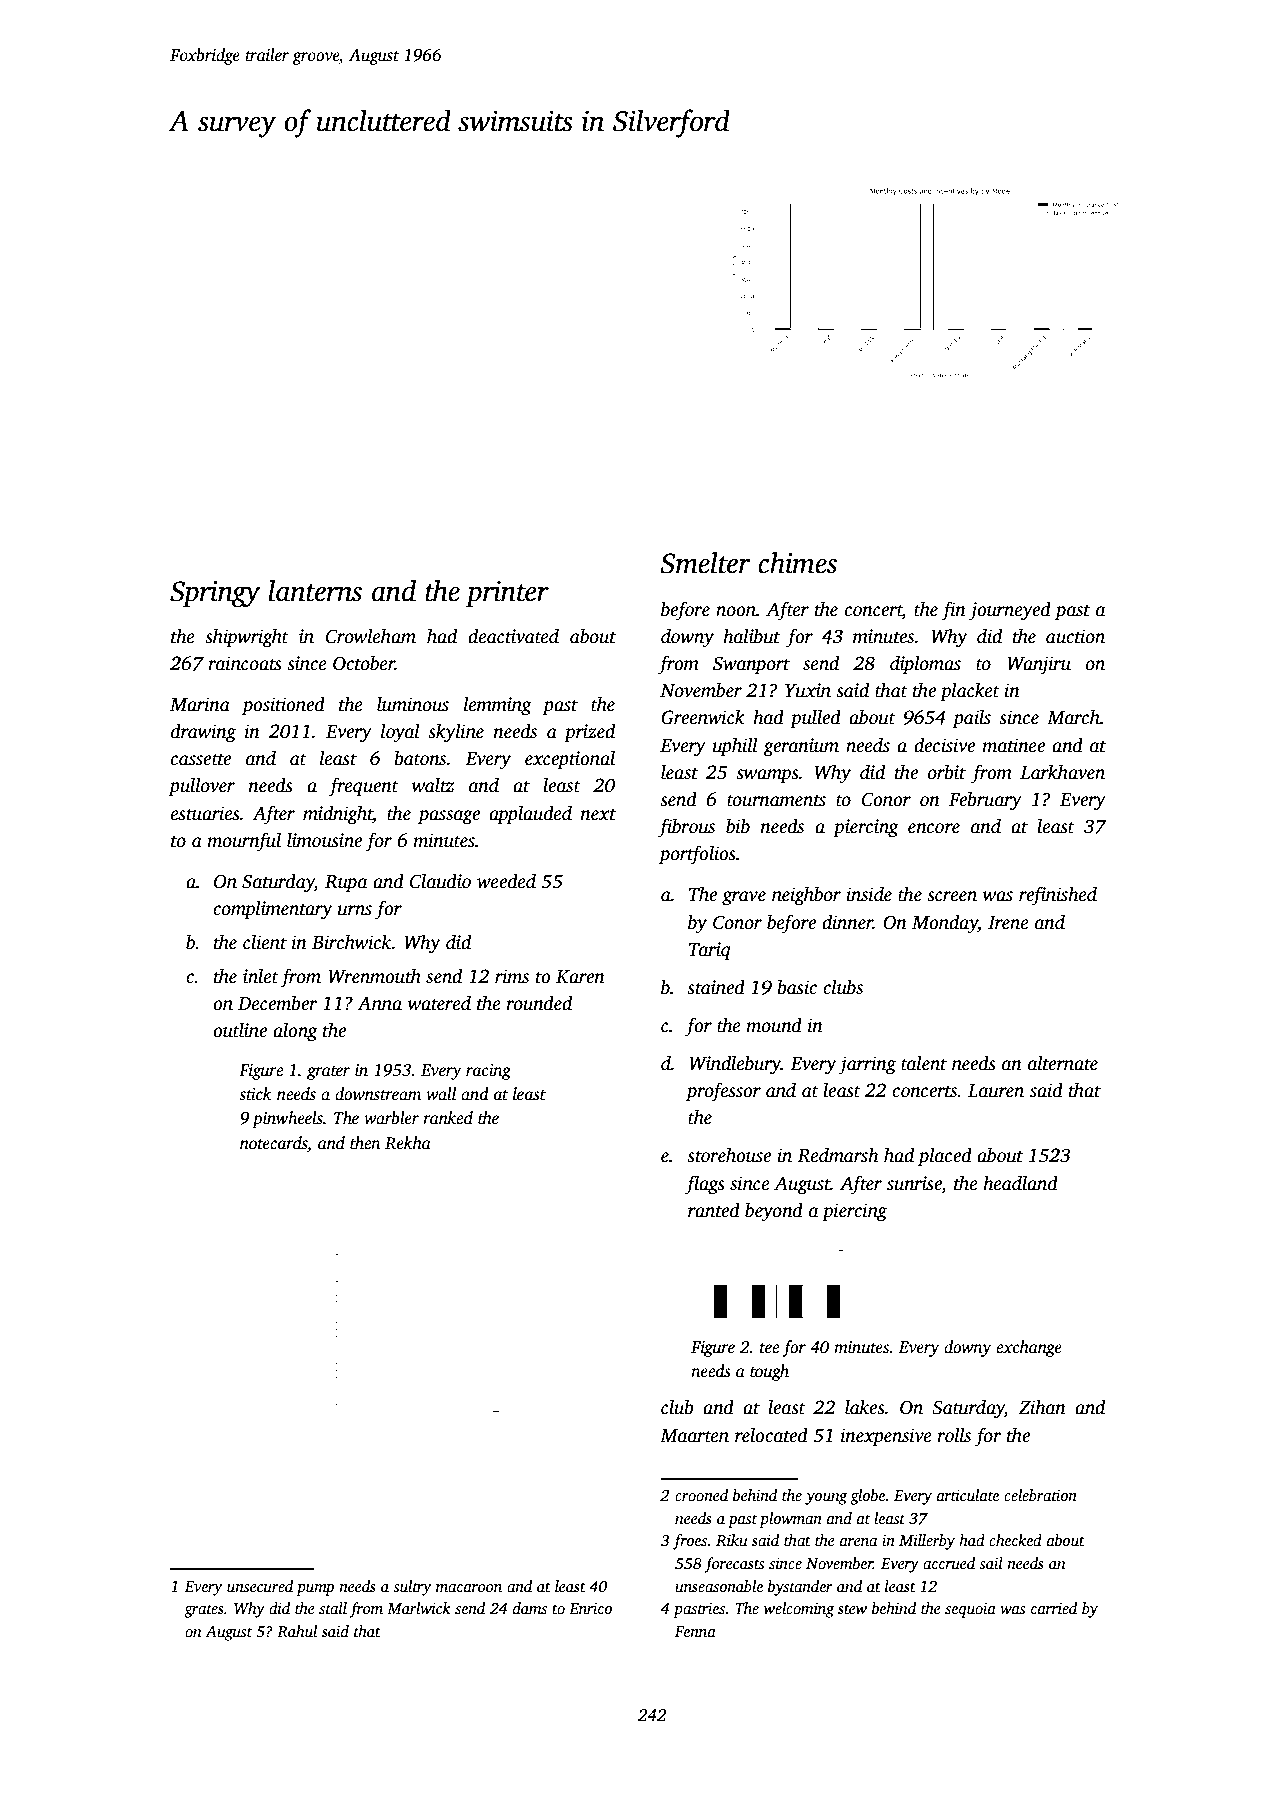 This image has height=1805, width=1276. What do you see at coordinates (735, 747) in the image?
I see `uphill` at bounding box center [735, 747].
